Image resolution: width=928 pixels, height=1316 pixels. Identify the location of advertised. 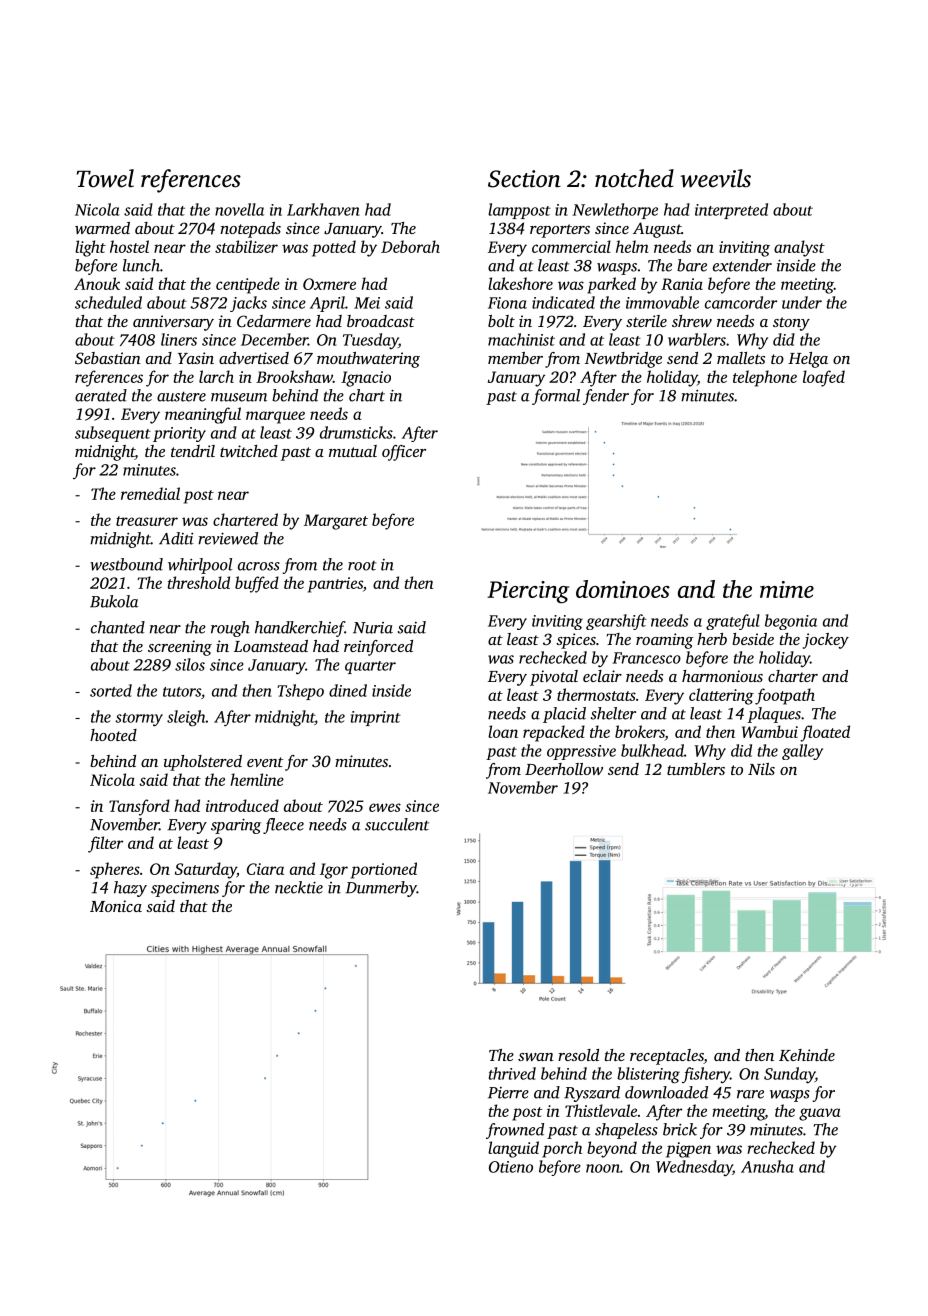
(254, 358).
